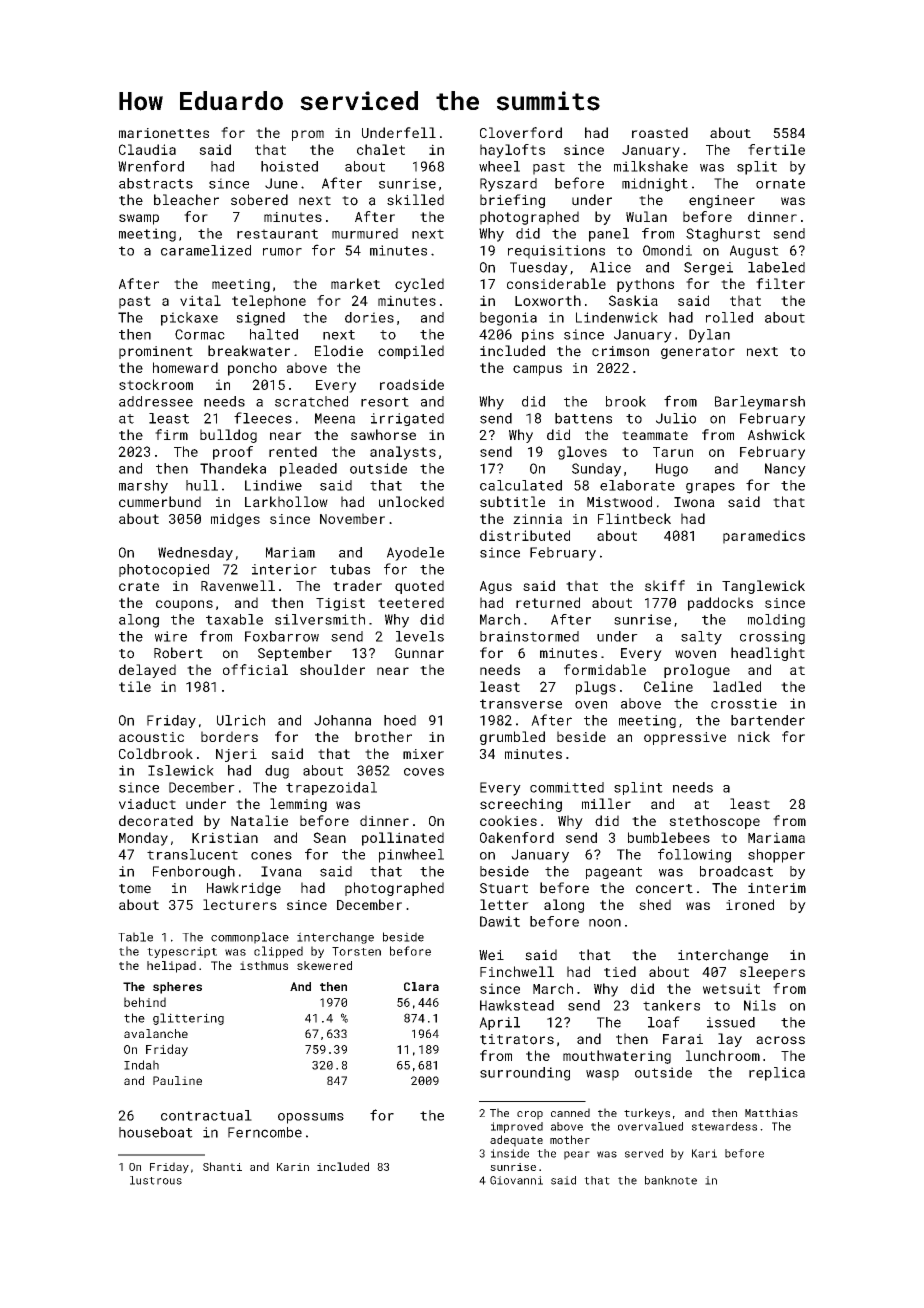 Image resolution: width=924 pixels, height=1308 pixels. What do you see at coordinates (188, 1019) in the screenshot?
I see `glittering` at bounding box center [188, 1019].
